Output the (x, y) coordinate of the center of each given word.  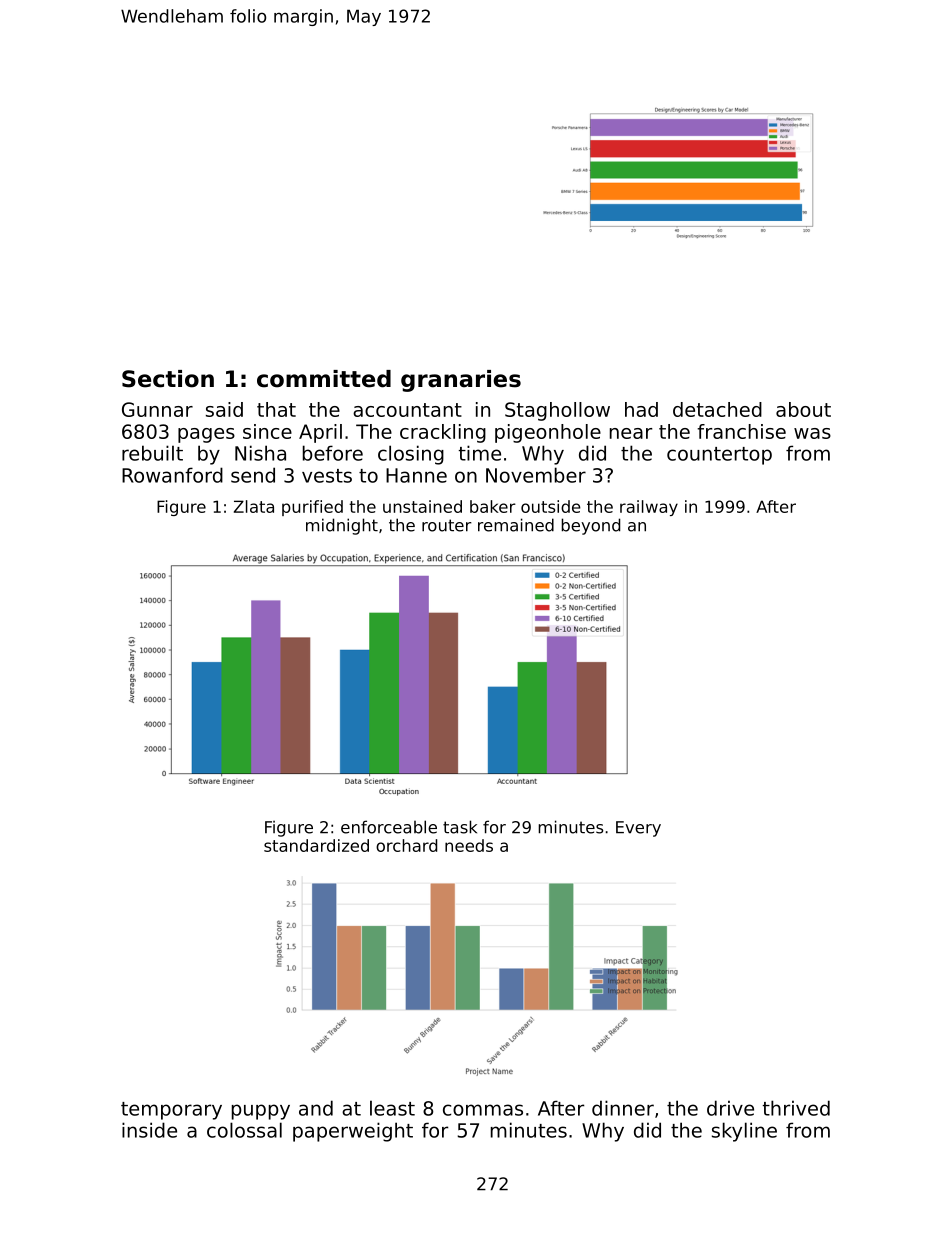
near (631, 433)
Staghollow (557, 411)
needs (469, 845)
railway (649, 508)
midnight (342, 526)
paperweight (353, 1132)
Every (638, 829)
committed (324, 379)
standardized (316, 845)
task (460, 827)
